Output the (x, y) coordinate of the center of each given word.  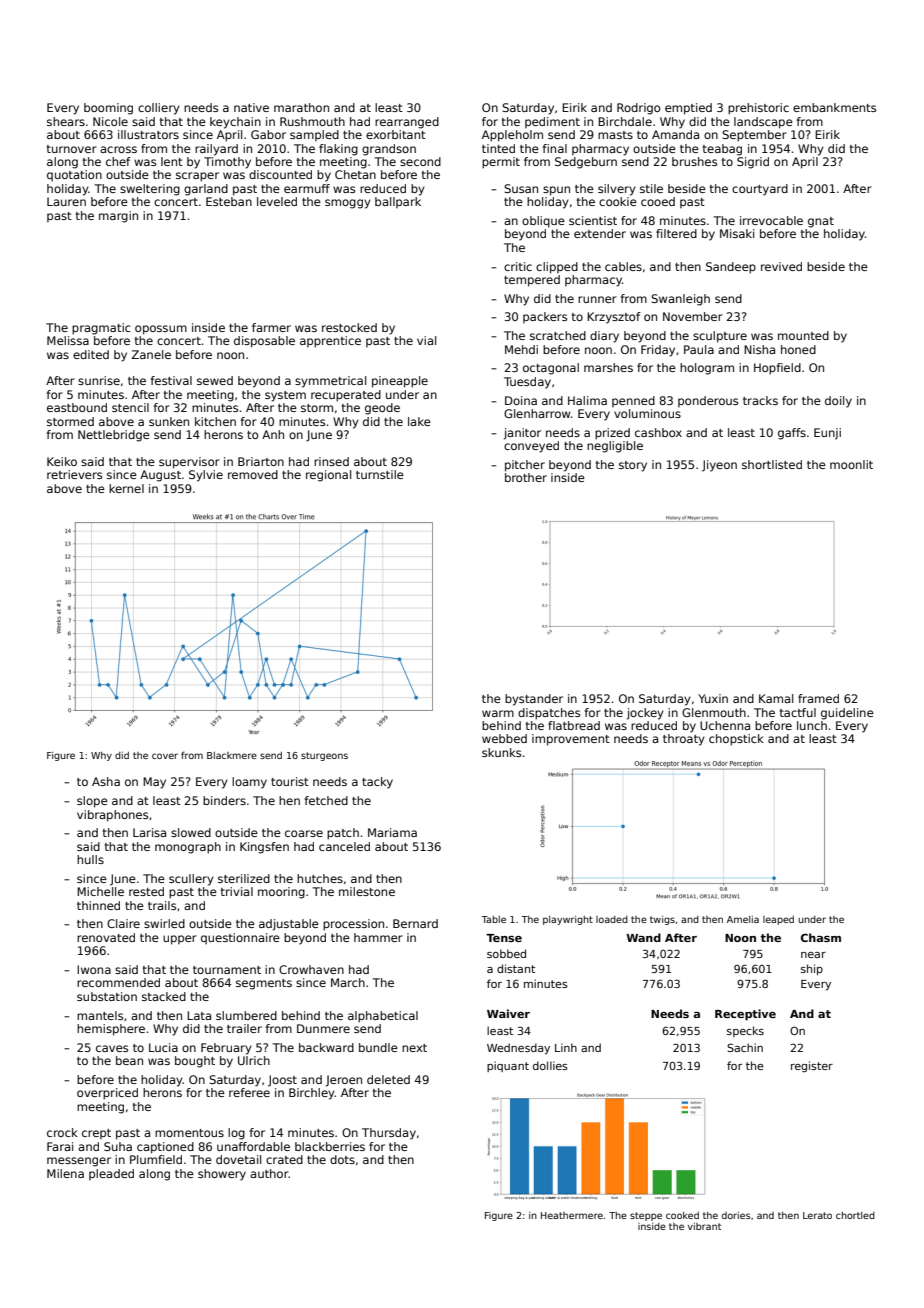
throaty (684, 740)
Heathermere (572, 1215)
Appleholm (512, 136)
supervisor (189, 463)
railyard (216, 150)
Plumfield (156, 1159)
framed (818, 698)
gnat (821, 222)
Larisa (149, 832)
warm (498, 713)
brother (526, 477)
